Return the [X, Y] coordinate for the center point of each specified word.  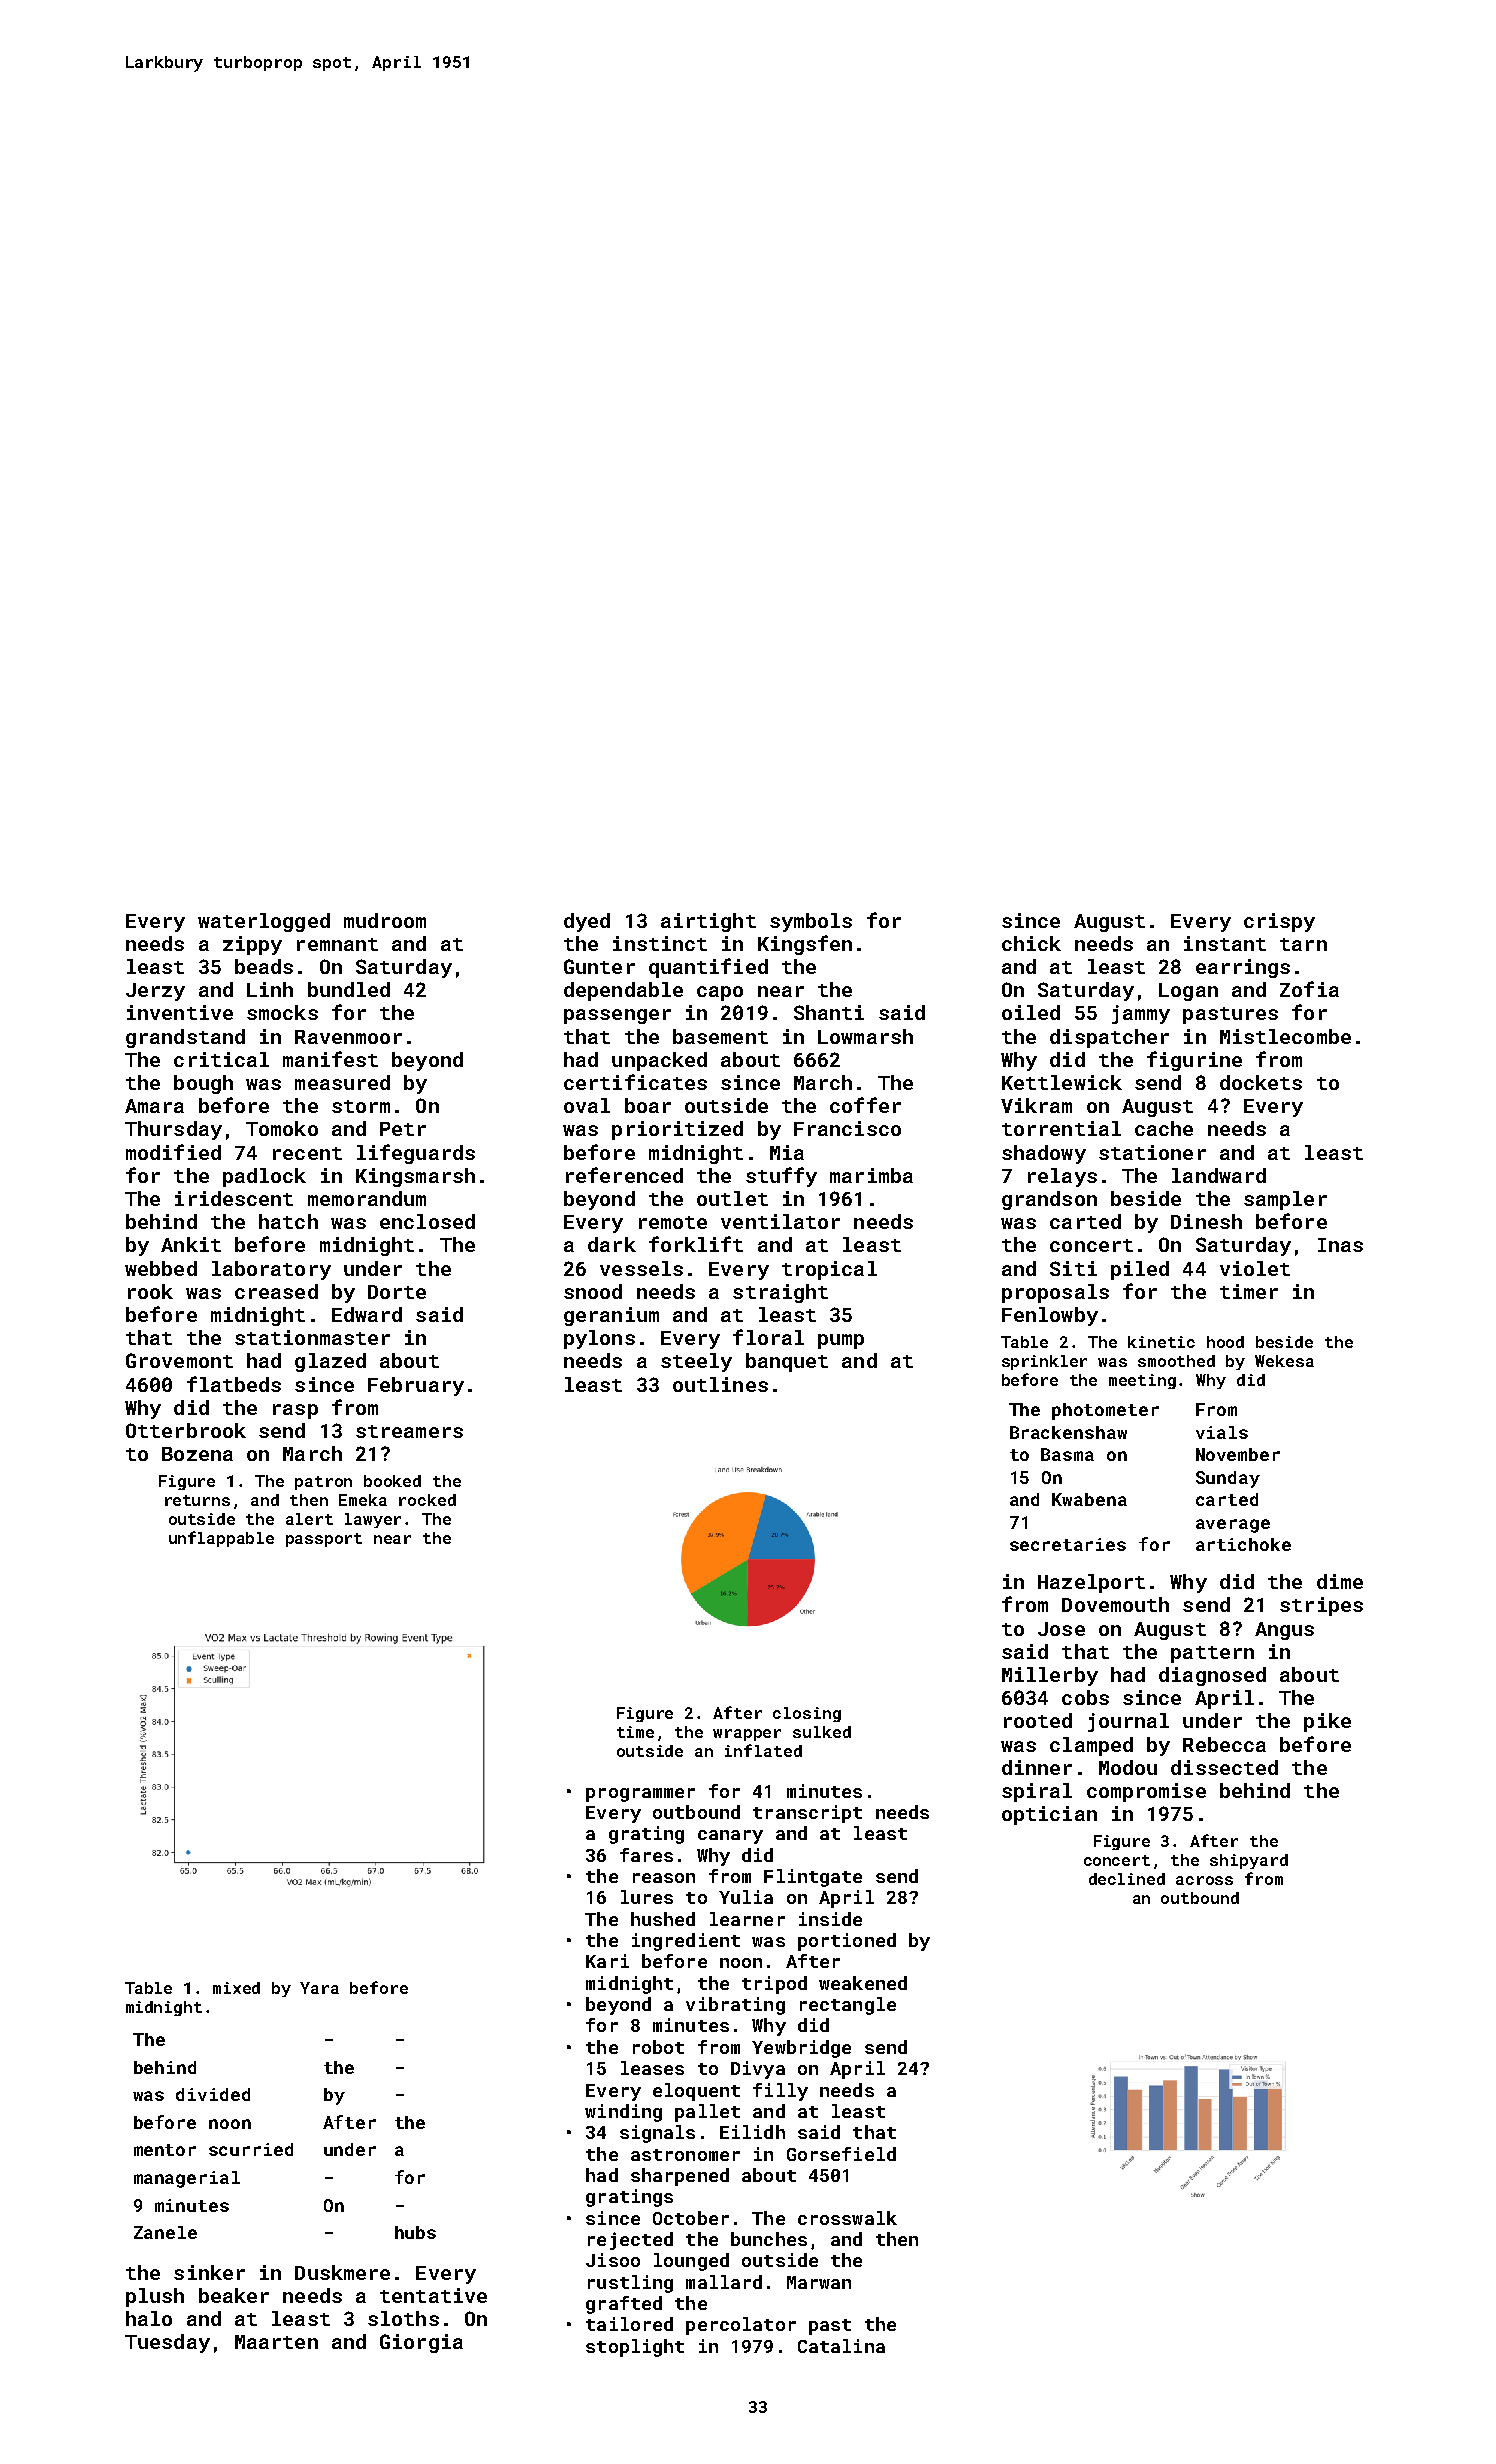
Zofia [1309, 989]
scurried [251, 2149]
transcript [807, 1814]
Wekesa [1284, 1361]
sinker [209, 2272]
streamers [409, 1431]
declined [1127, 1879]
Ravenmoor [348, 1037]
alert [309, 1519]
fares [646, 1855]
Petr [403, 1129]
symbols [811, 922]
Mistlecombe [1285, 1036]
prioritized [677, 1130]
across [1204, 1880]
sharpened [680, 2177]
